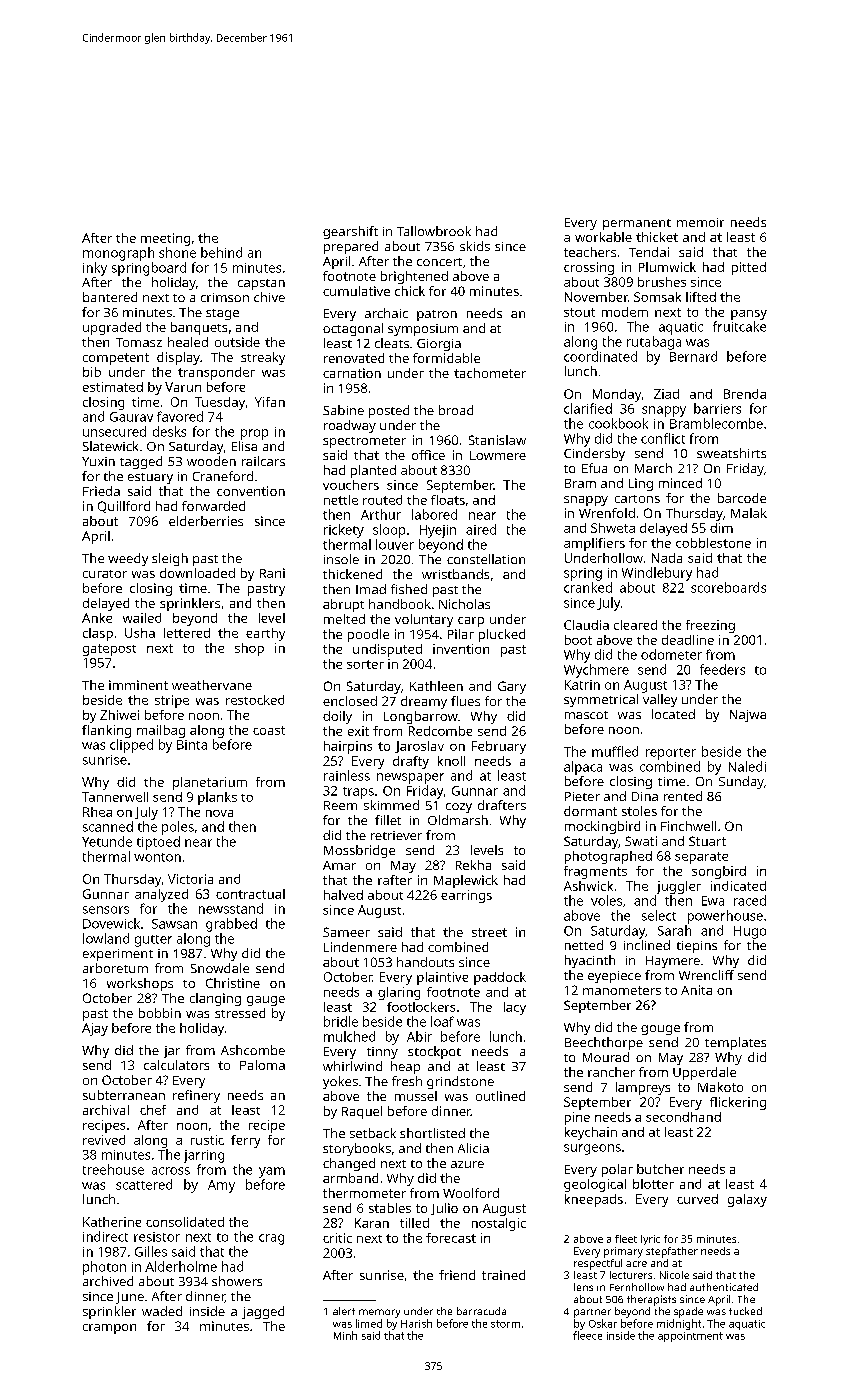 The width and height of the screenshot is (849, 1400). I want to click on waded, so click(162, 1311).
